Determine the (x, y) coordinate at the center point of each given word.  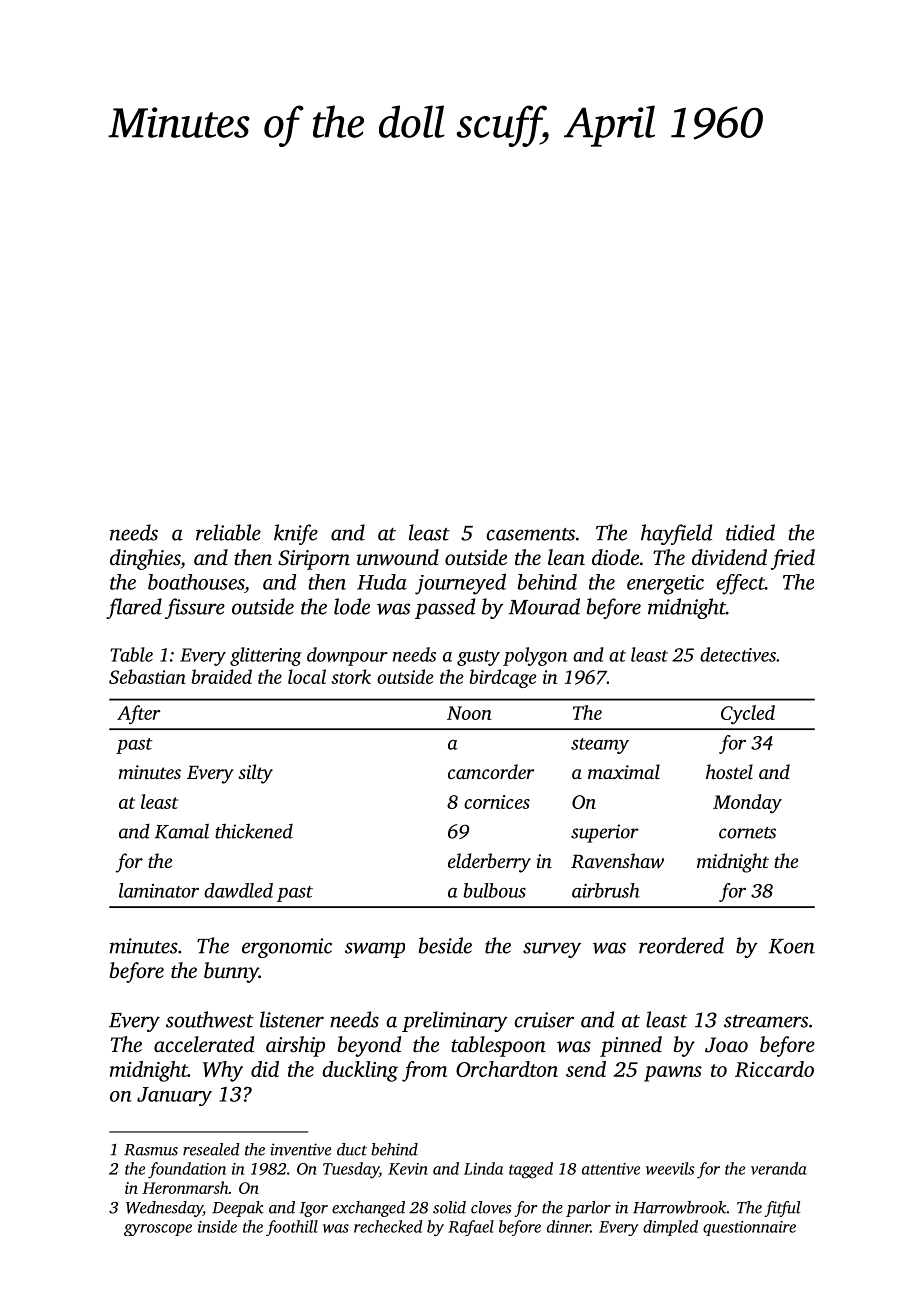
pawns (673, 1074)
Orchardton (507, 1069)
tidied (750, 532)
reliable (228, 532)
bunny (231, 972)
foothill (292, 1228)
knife (296, 534)
